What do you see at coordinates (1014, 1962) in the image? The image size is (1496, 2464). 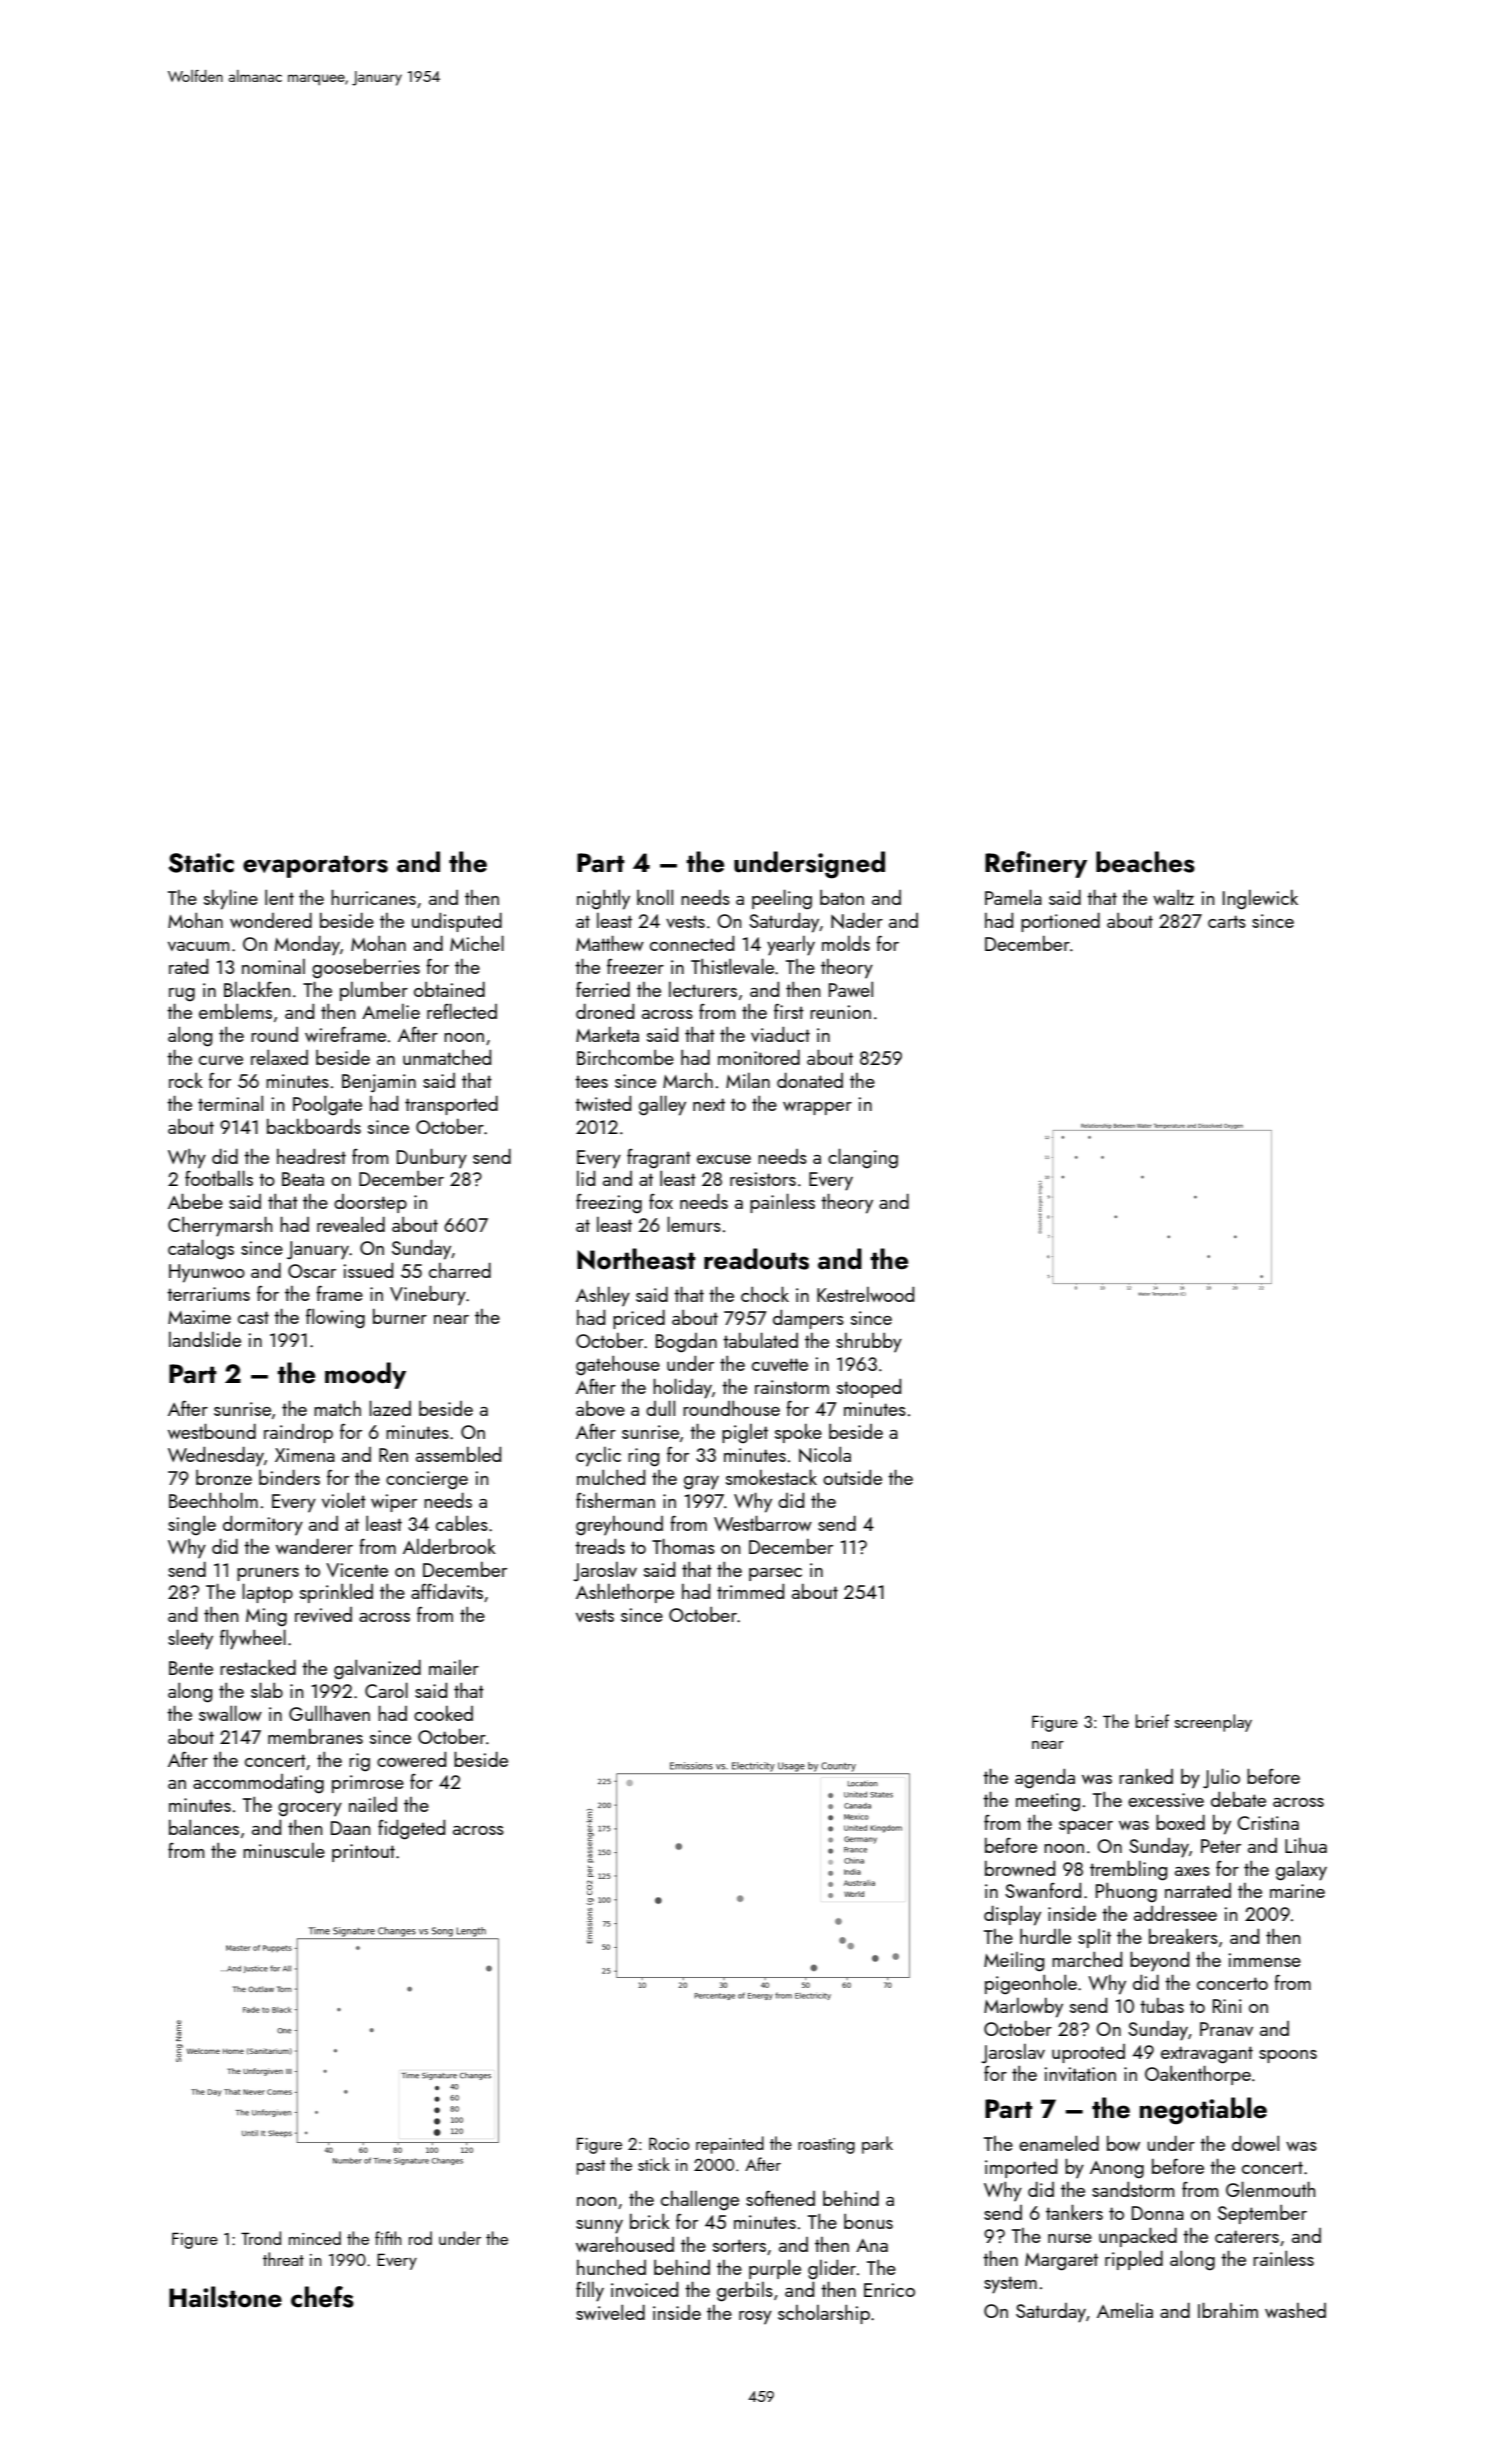 I see `Meiling` at bounding box center [1014, 1962].
